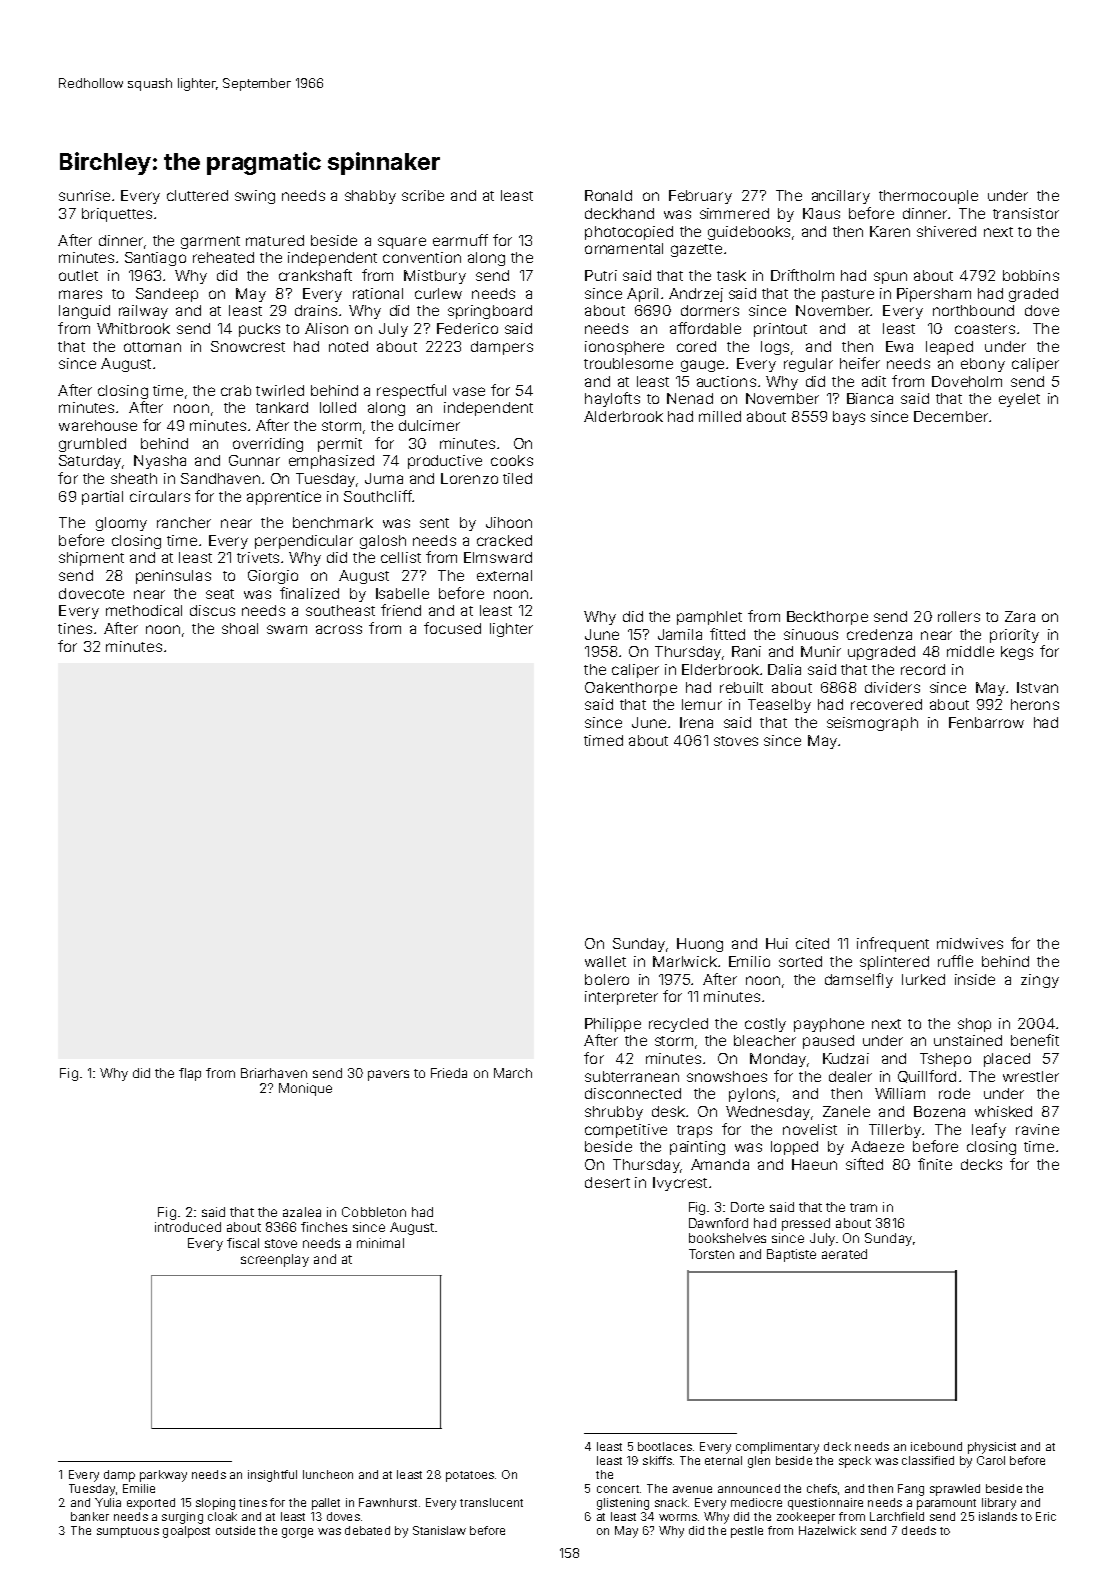 This page has height=1581, width=1118. I want to click on kegs, so click(1017, 653).
